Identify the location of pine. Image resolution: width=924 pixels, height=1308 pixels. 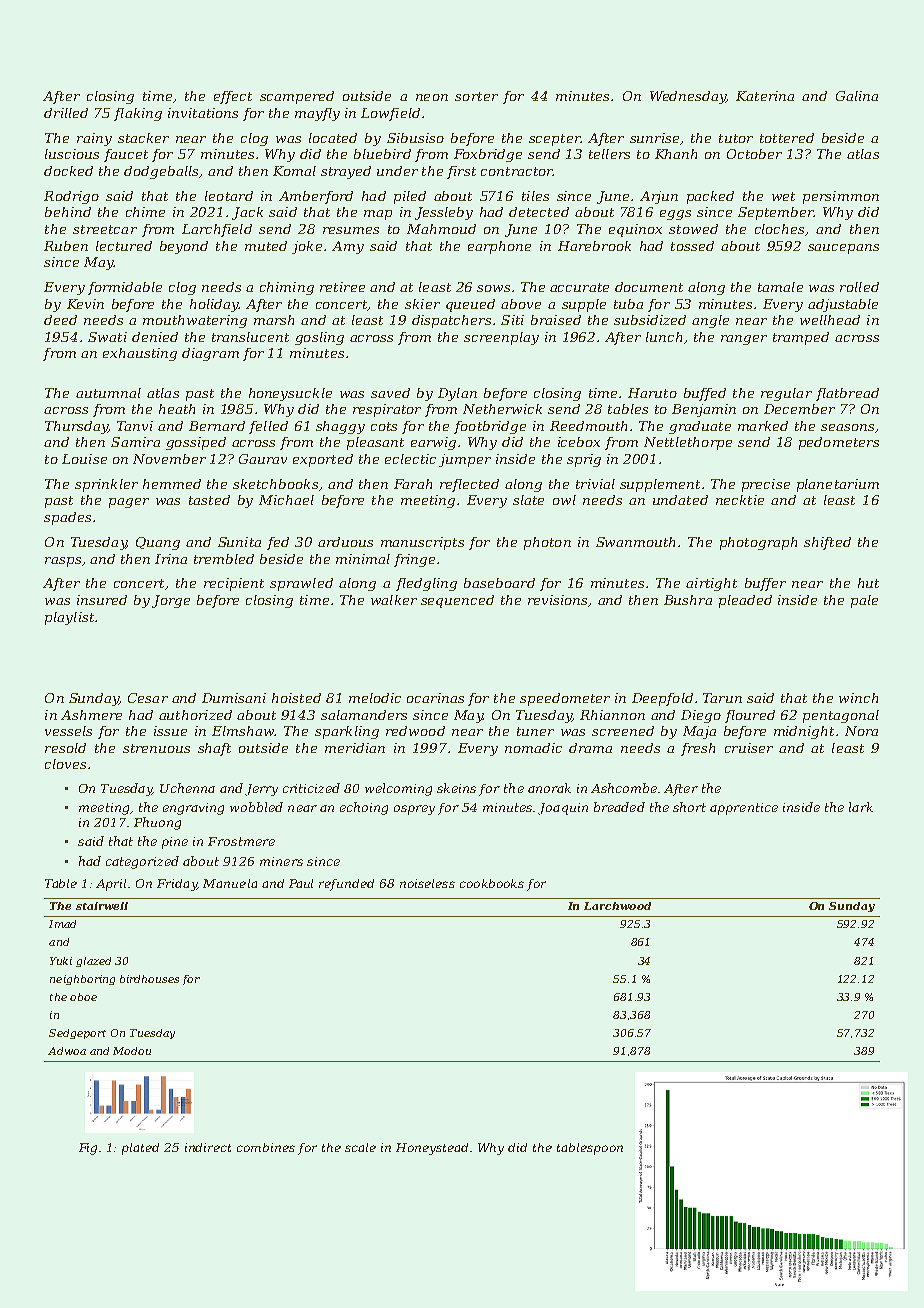
(175, 843).
